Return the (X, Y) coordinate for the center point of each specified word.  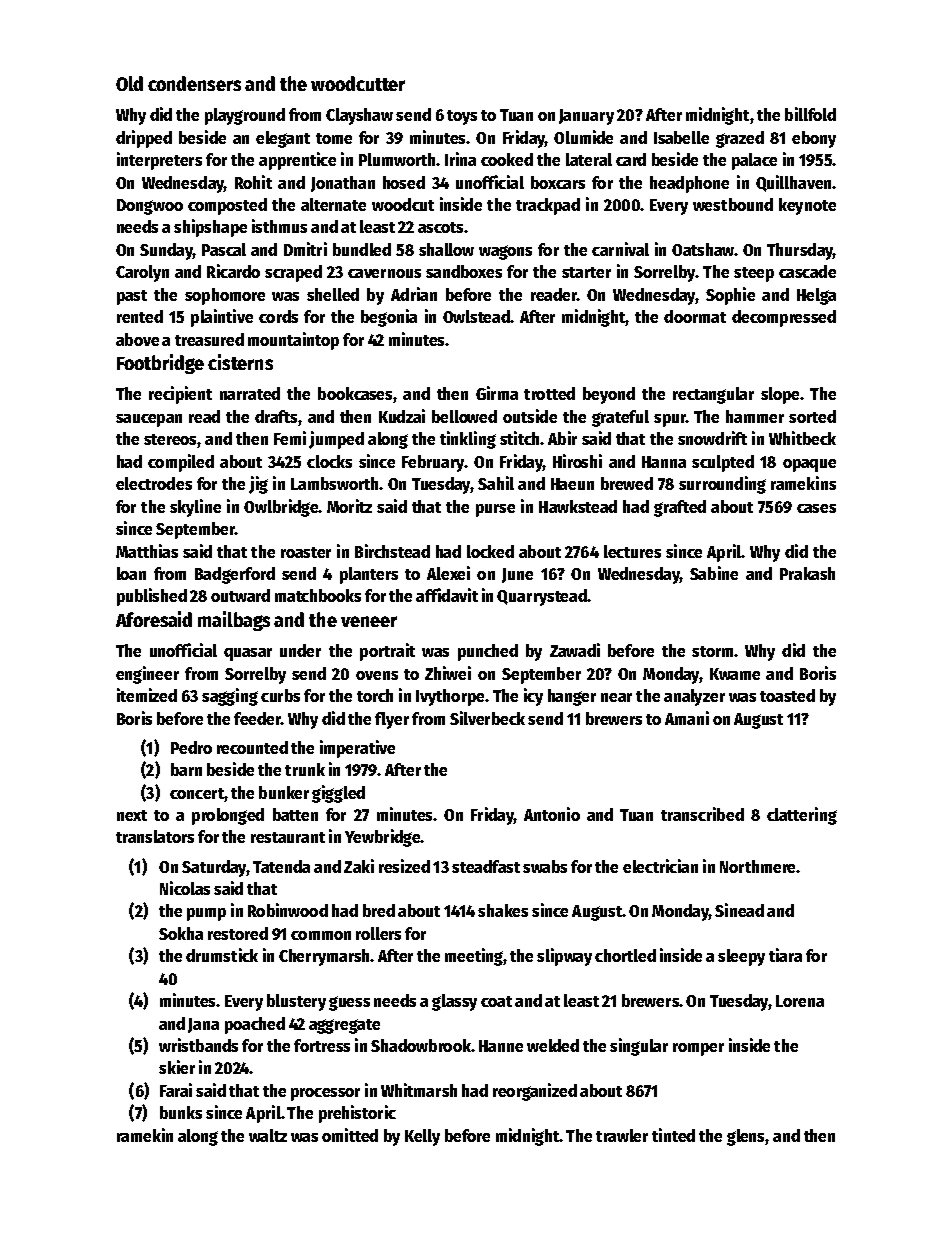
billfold (810, 114)
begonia (389, 318)
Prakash (807, 573)
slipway (564, 957)
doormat (695, 316)
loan (131, 573)
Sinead (739, 910)
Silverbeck (487, 718)
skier (177, 1067)
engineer (147, 675)
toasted (787, 695)
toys (462, 117)
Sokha (181, 933)
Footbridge (160, 364)
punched (488, 652)
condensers (194, 83)
